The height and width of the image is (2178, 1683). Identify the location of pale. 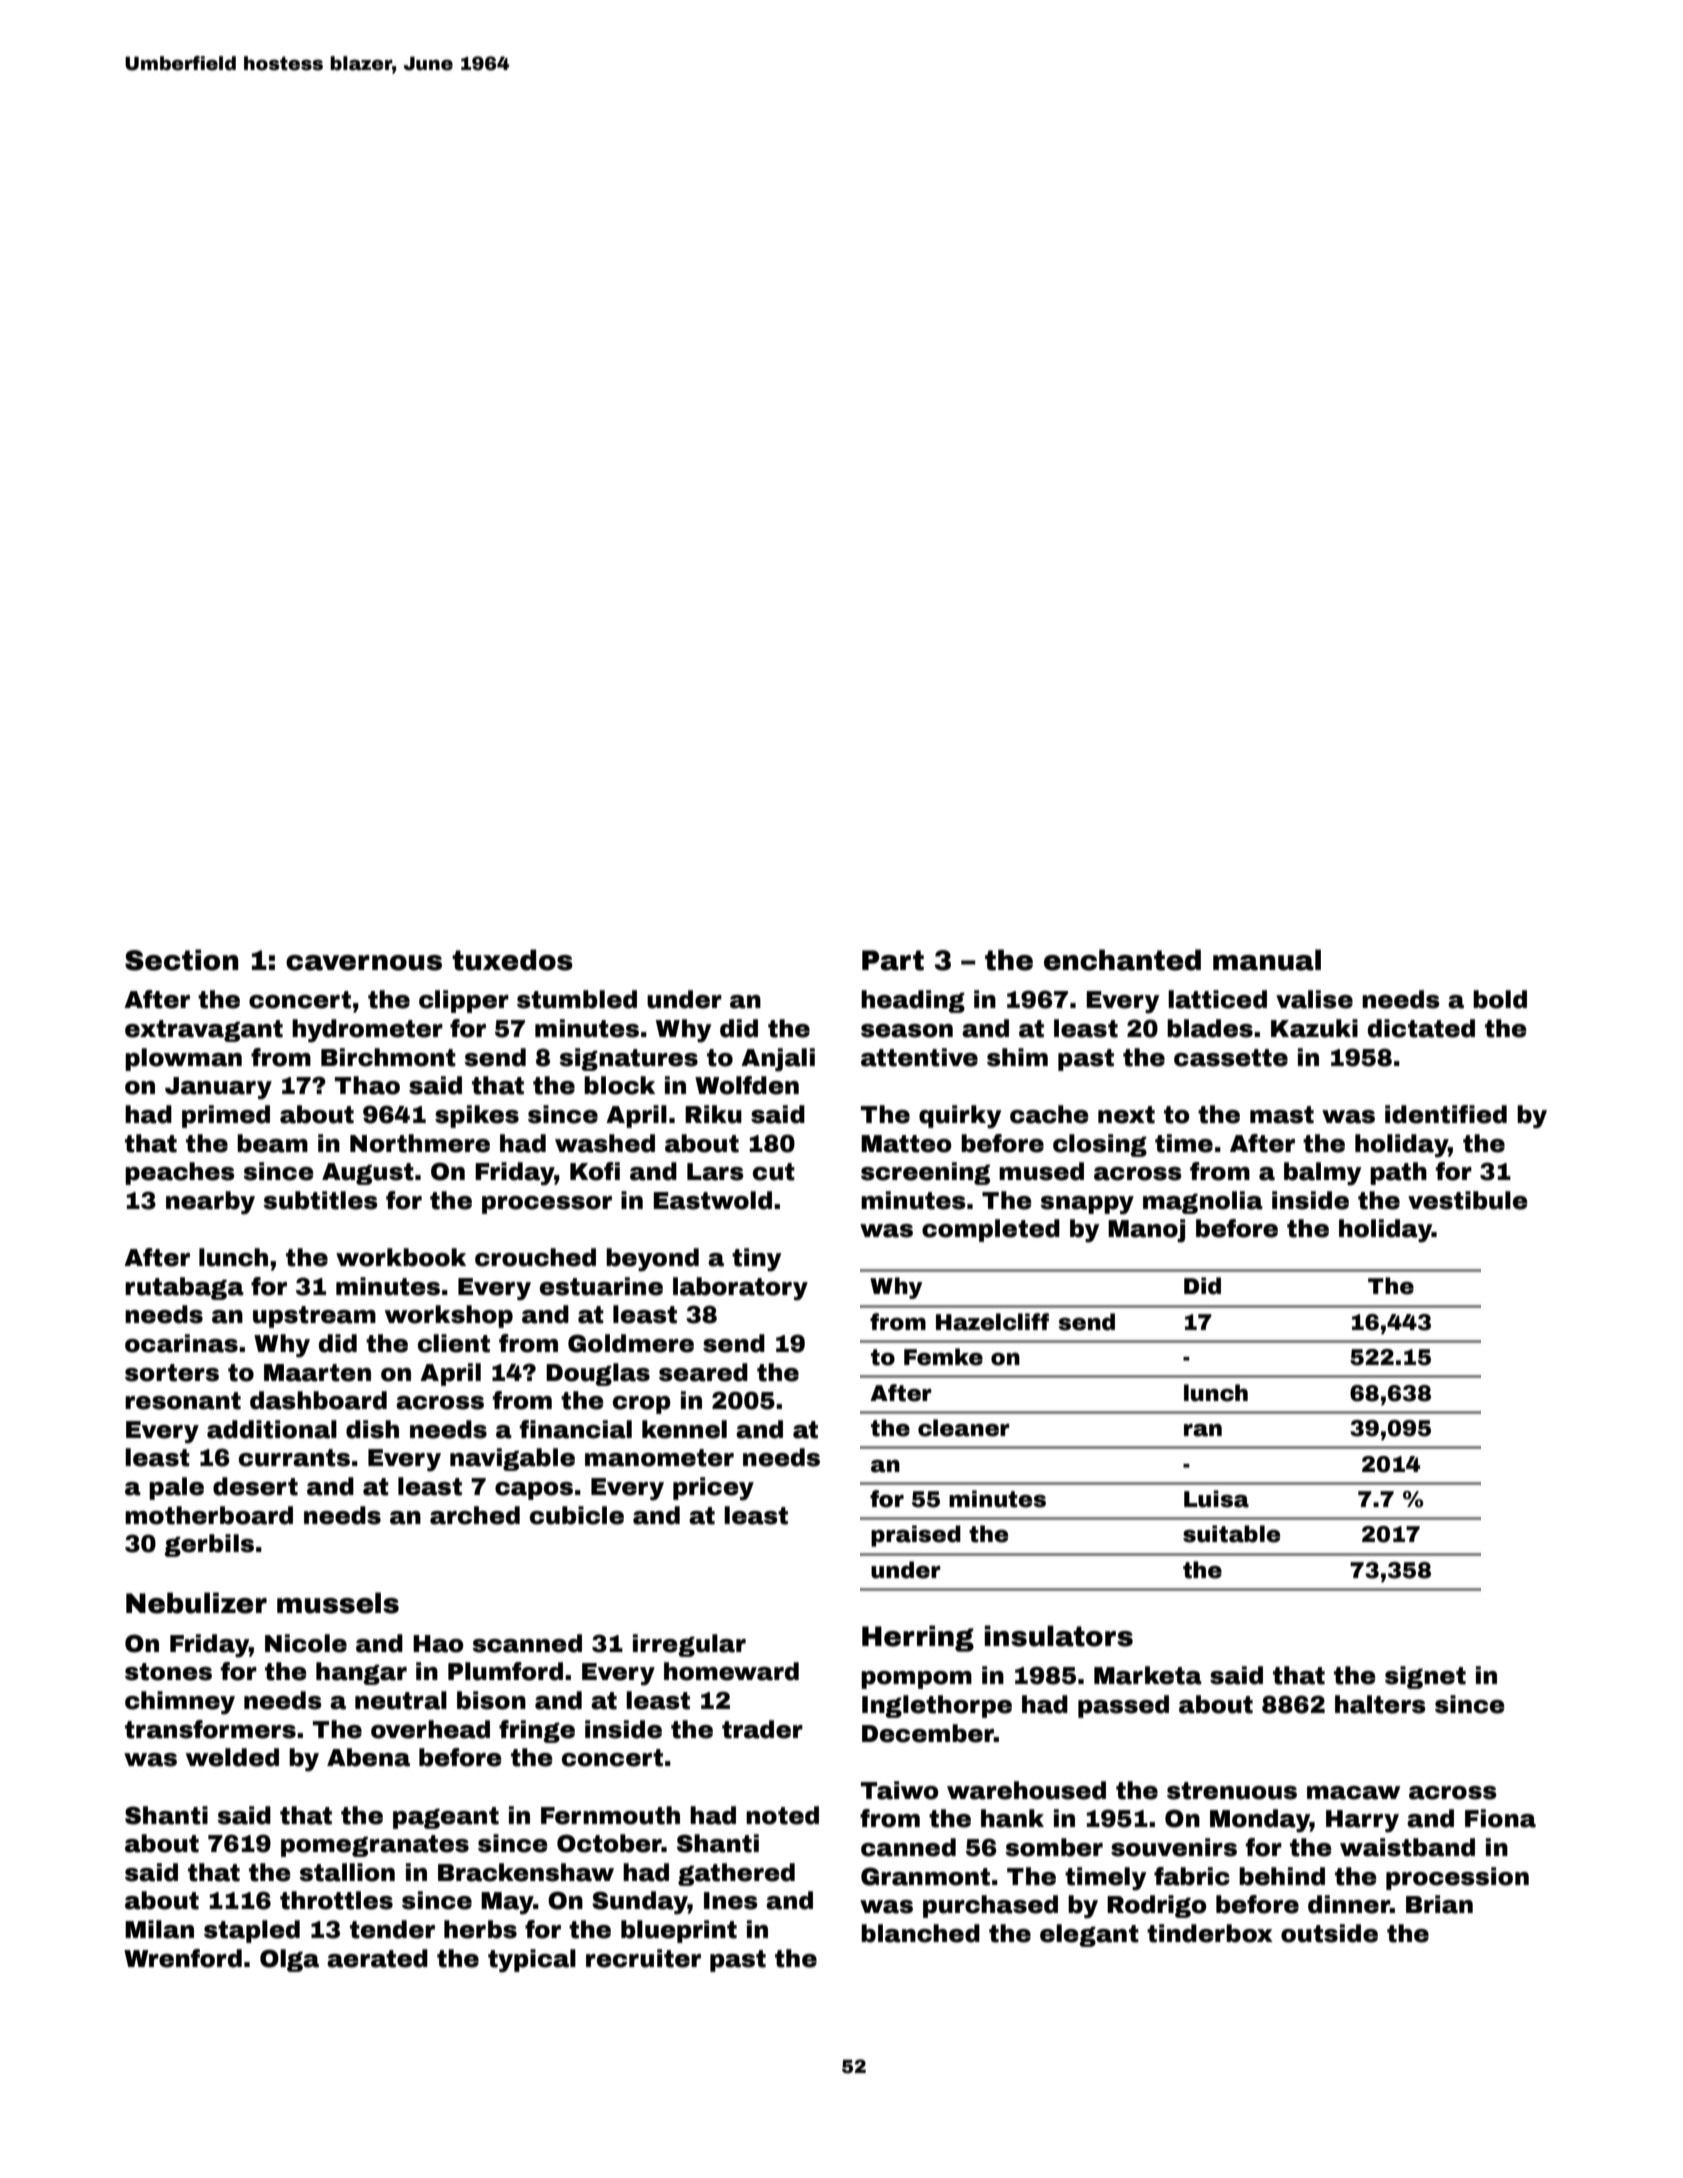
(176, 1488).
